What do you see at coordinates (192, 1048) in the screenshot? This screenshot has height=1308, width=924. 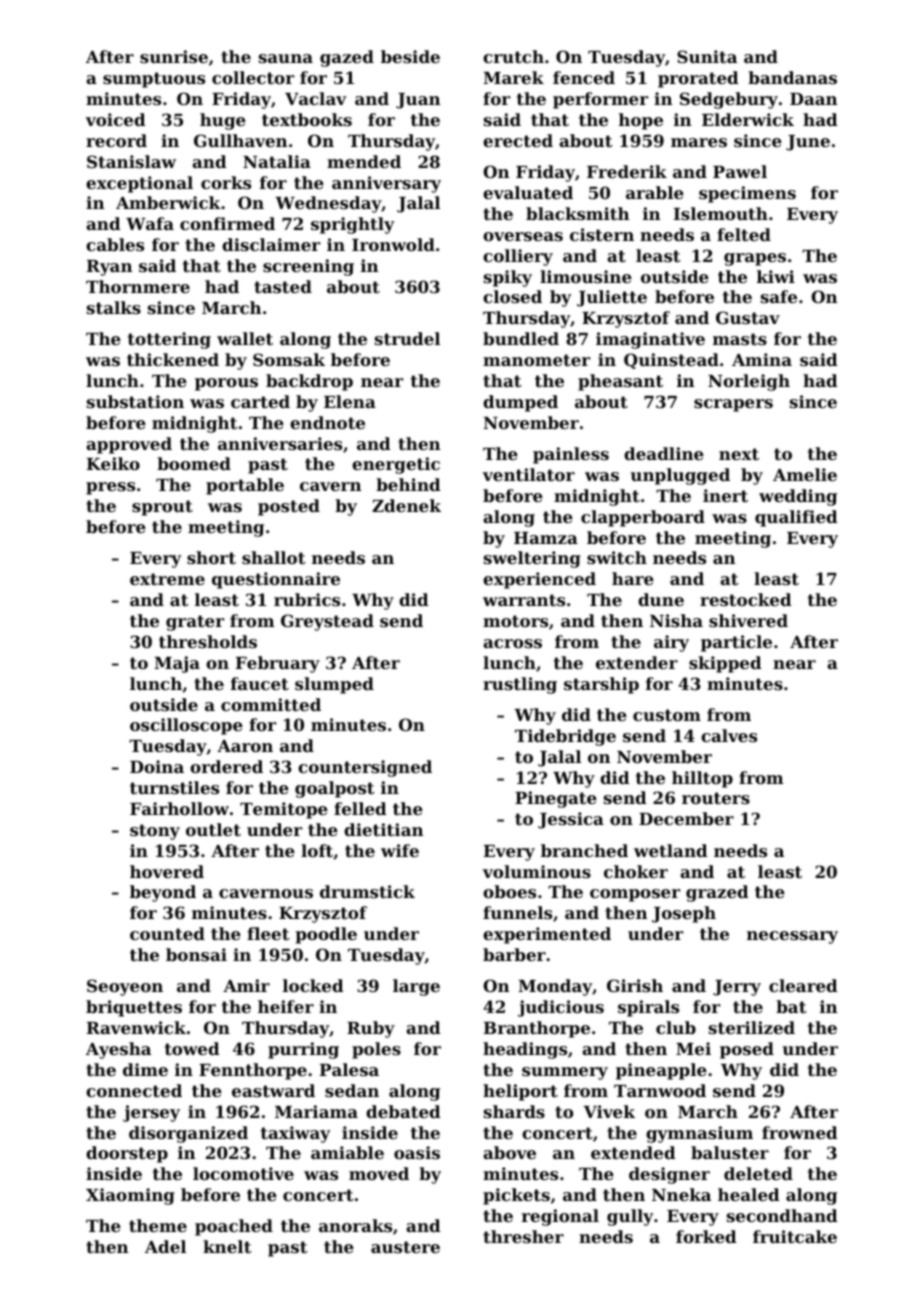 I see `towed` at bounding box center [192, 1048].
